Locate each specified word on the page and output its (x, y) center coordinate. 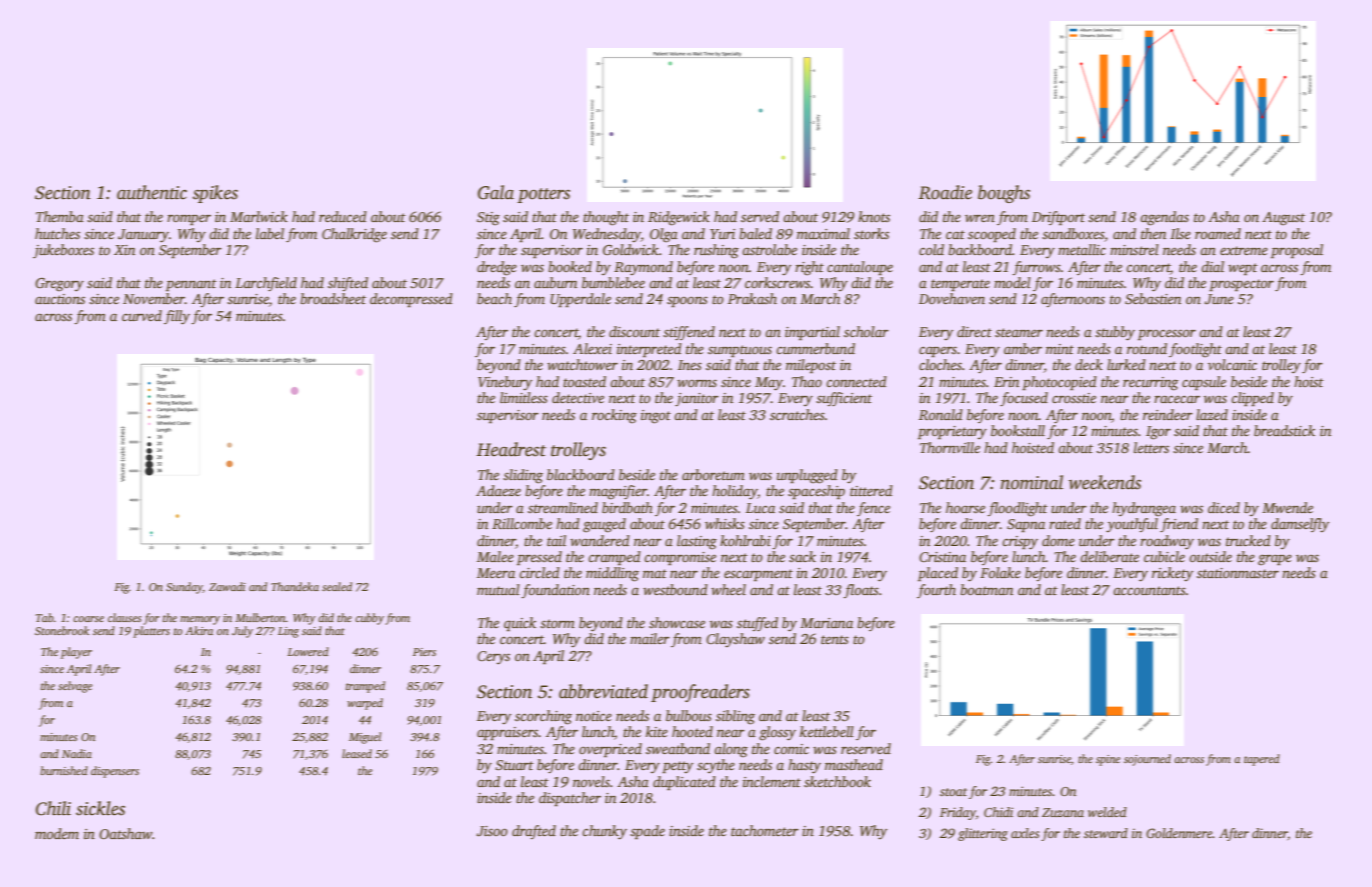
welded (1107, 812)
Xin (124, 250)
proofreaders (700, 693)
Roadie (945, 192)
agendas (1164, 218)
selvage (75, 687)
